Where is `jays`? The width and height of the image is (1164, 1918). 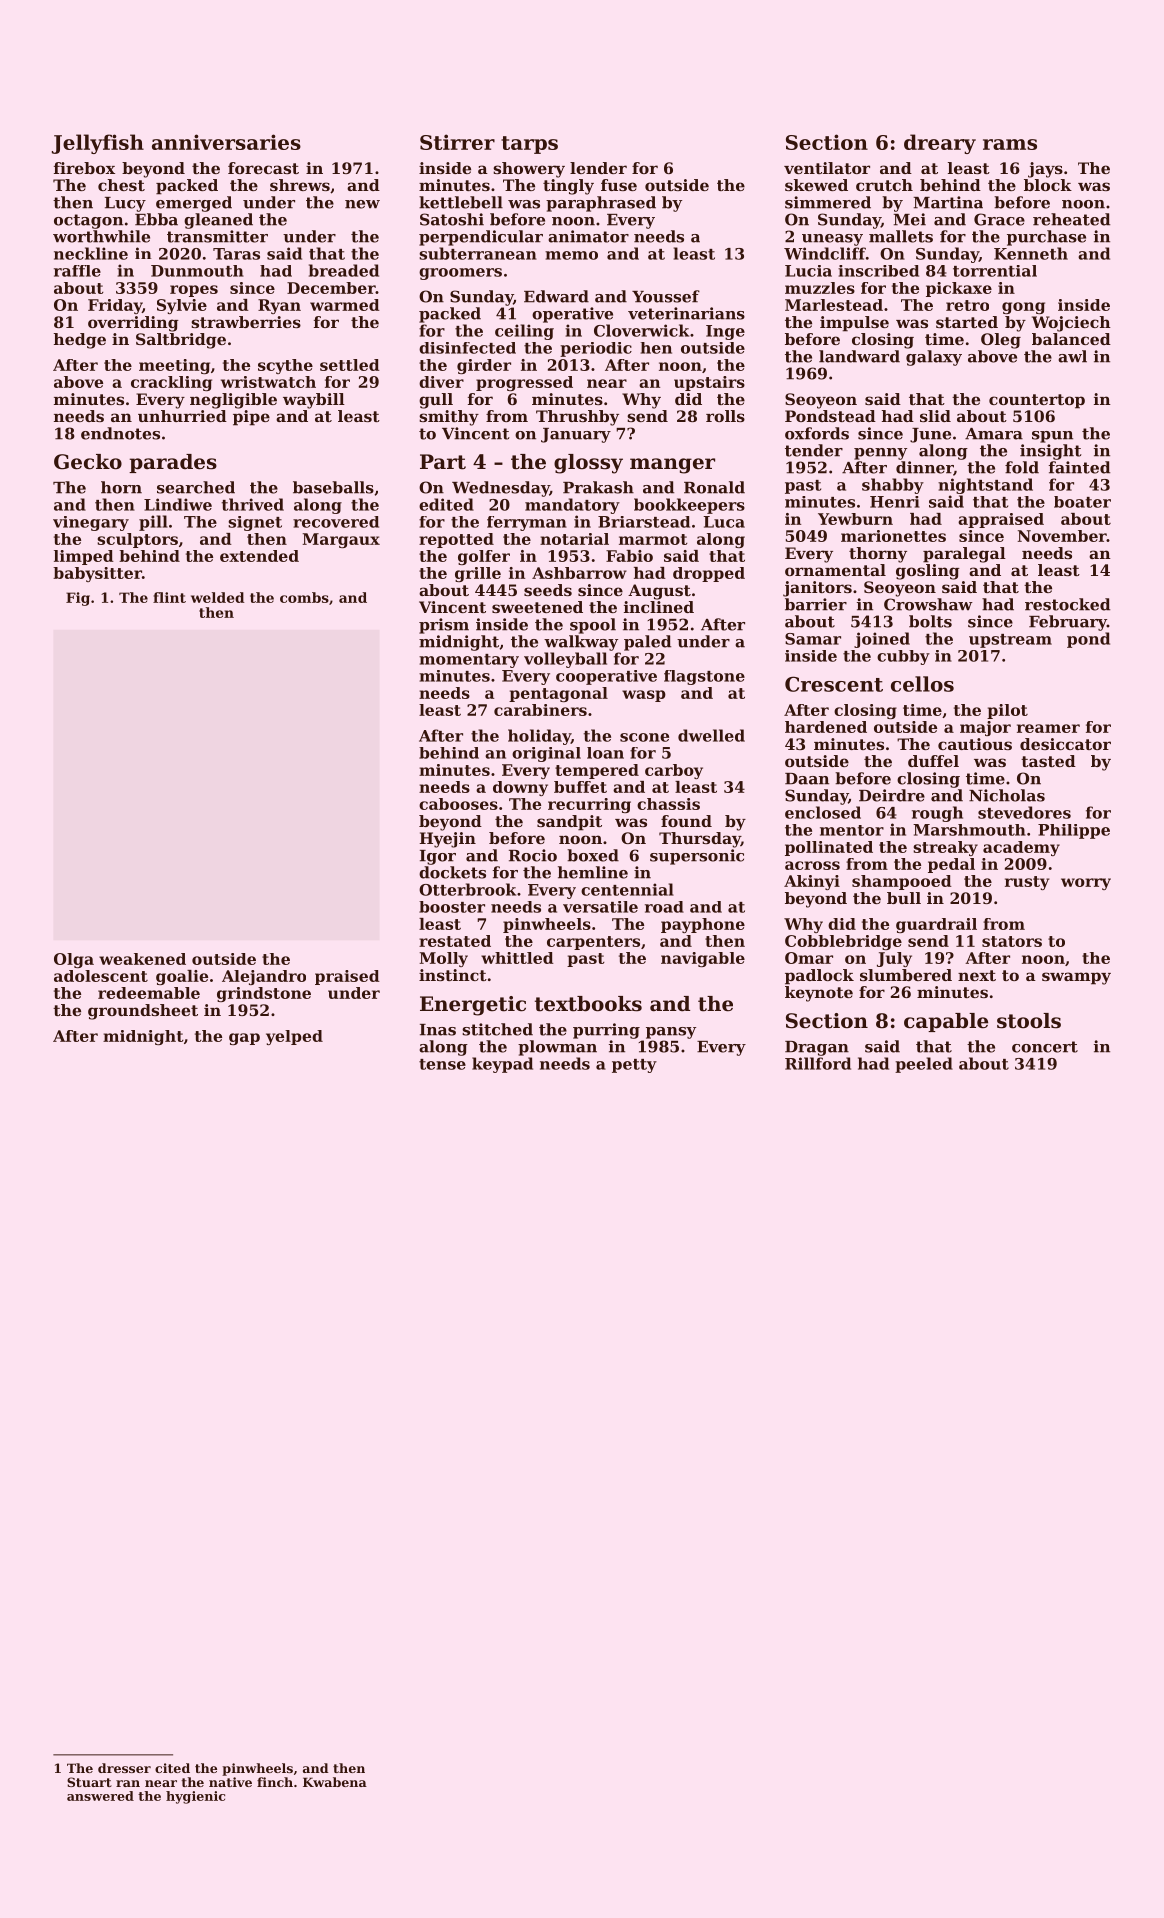 jays is located at coordinates (1045, 170).
